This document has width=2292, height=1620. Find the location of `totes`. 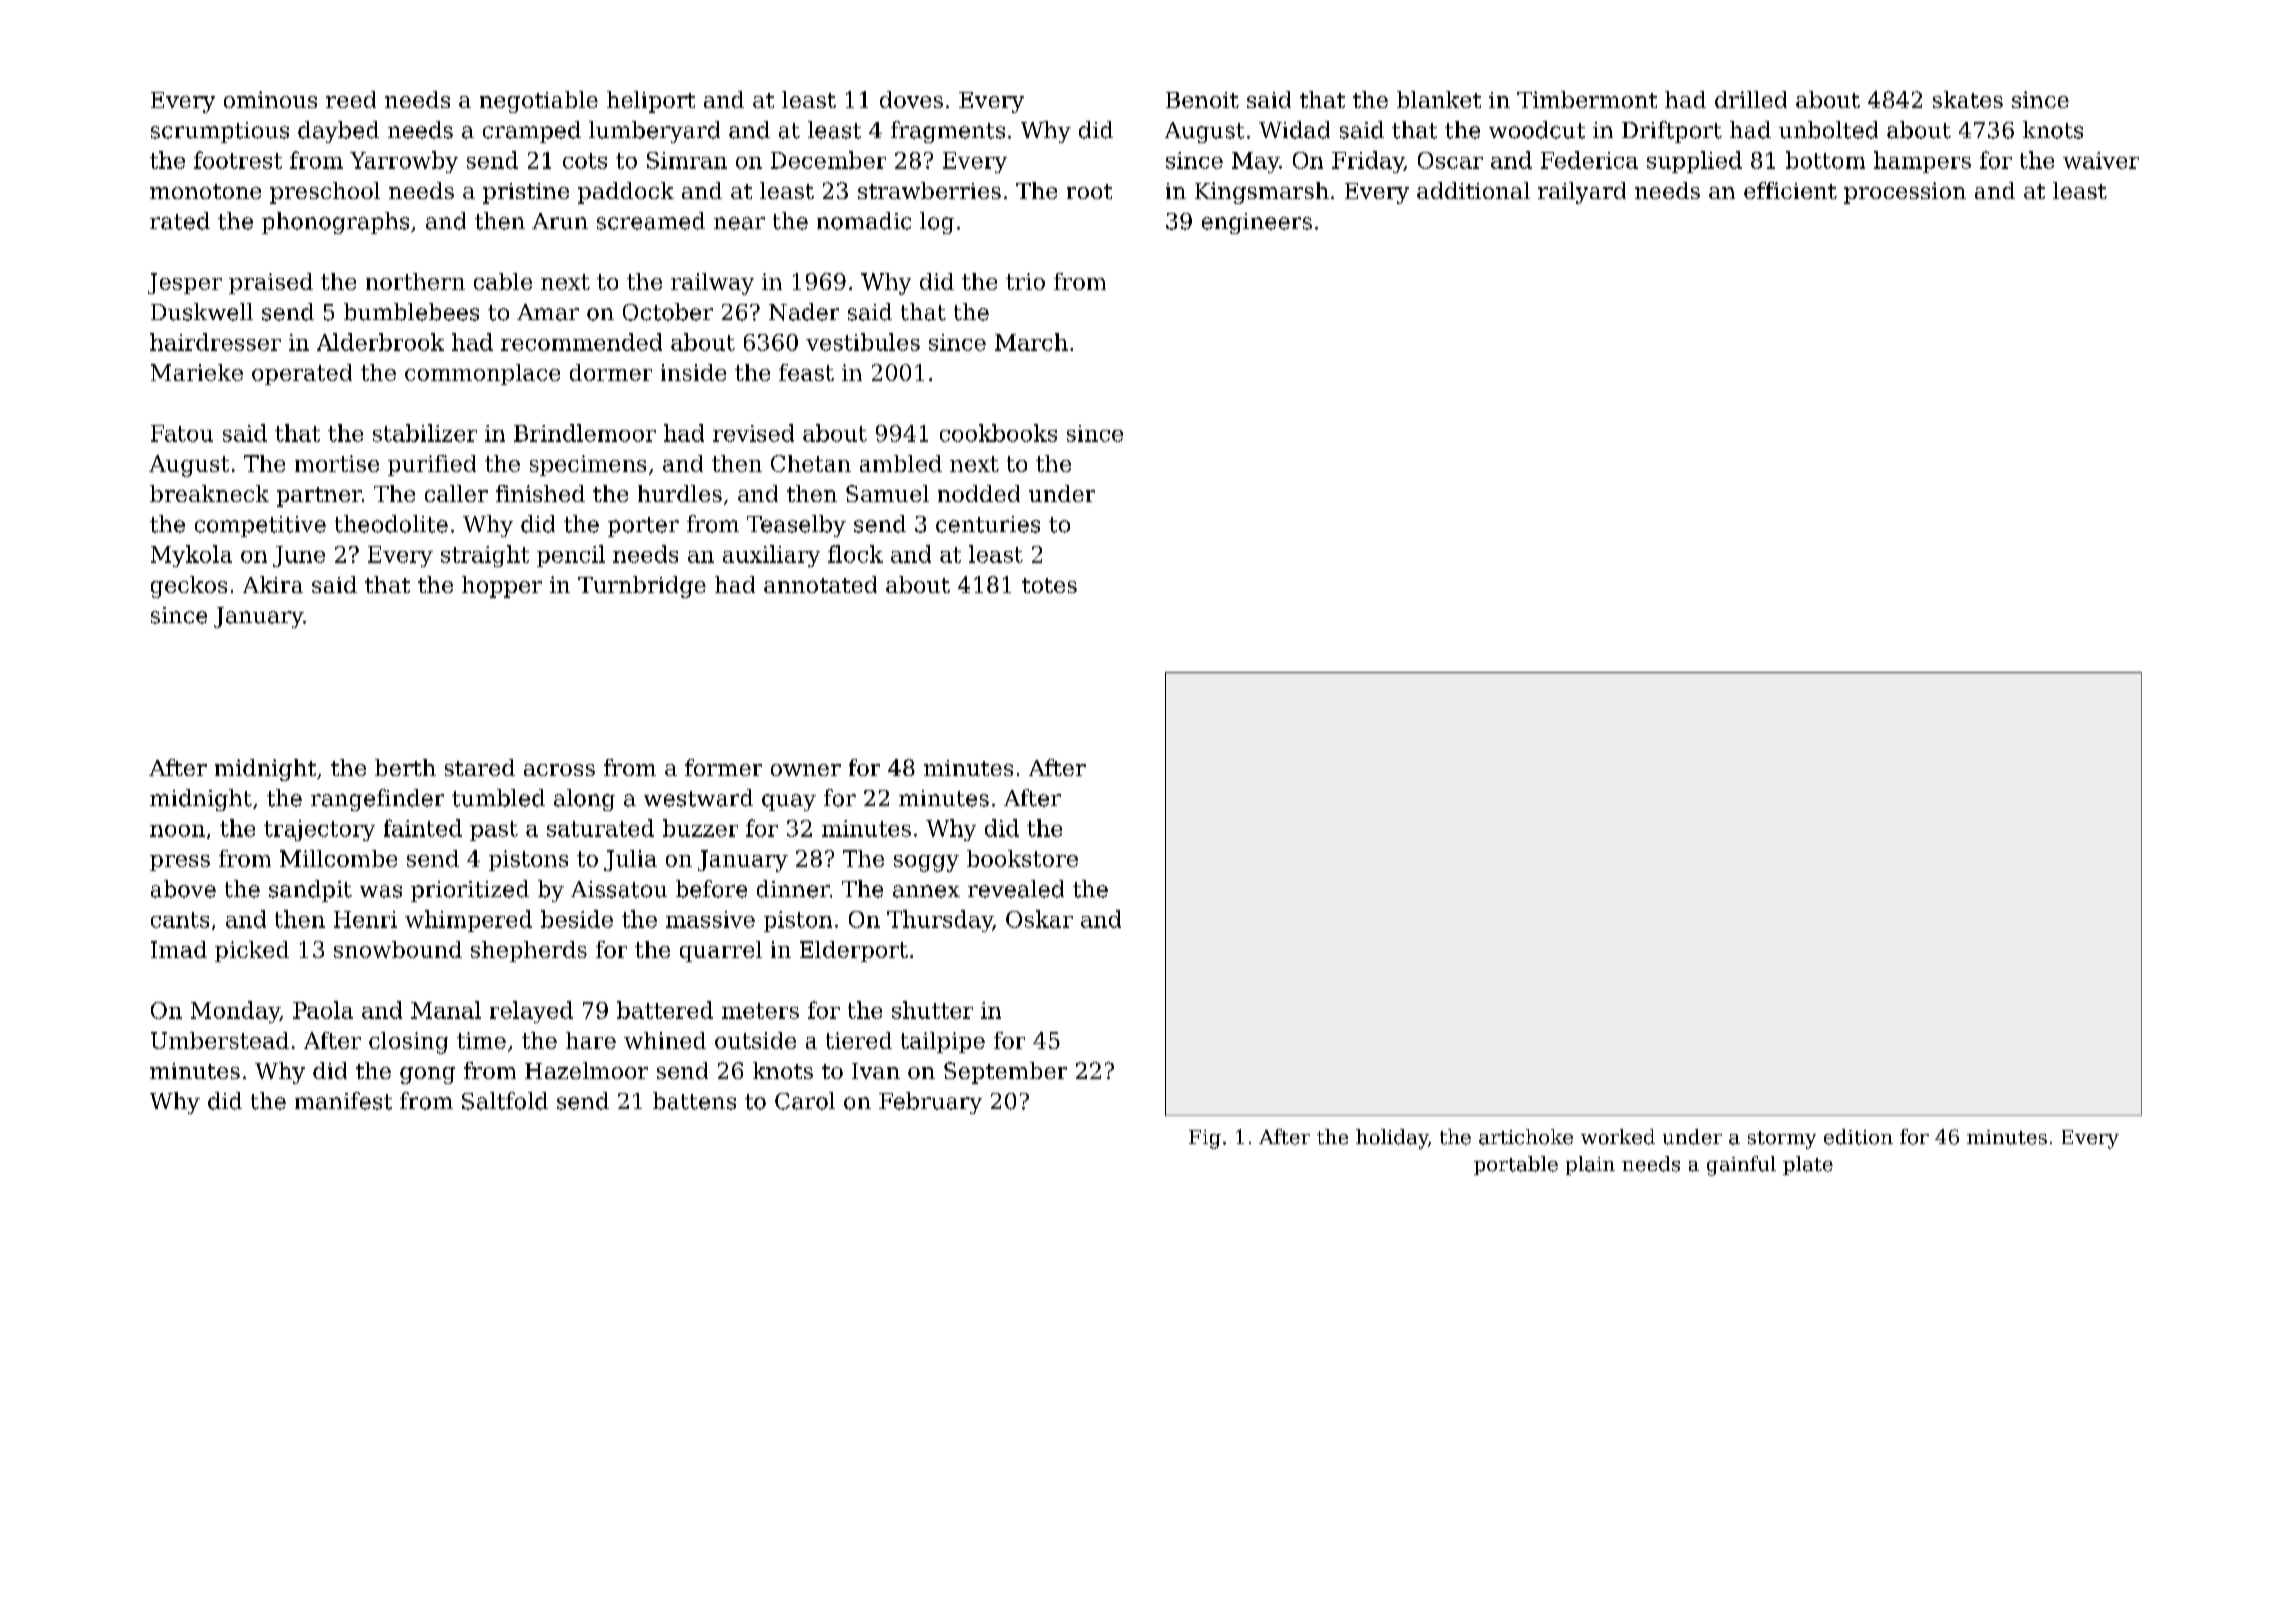

totes is located at coordinates (1049, 585).
